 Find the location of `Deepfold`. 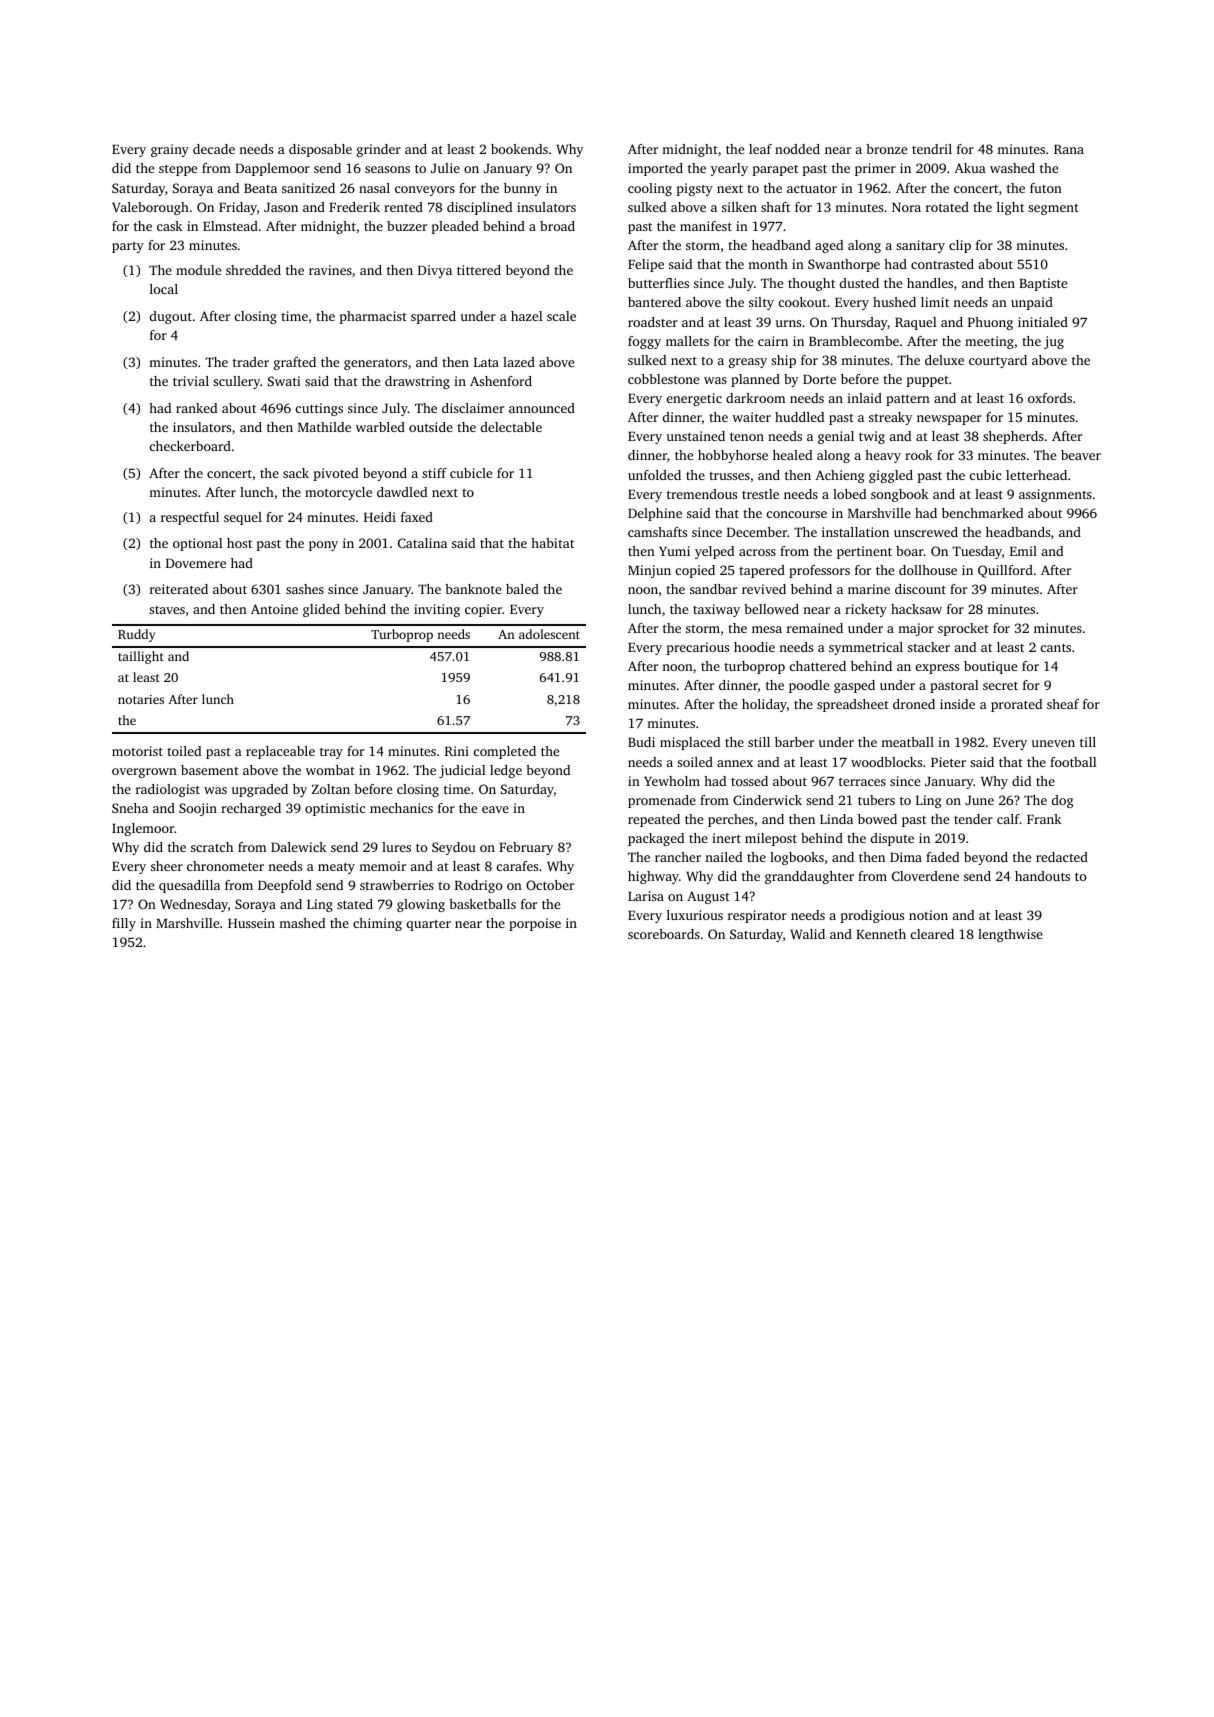

Deepfold is located at coordinates (285, 886).
